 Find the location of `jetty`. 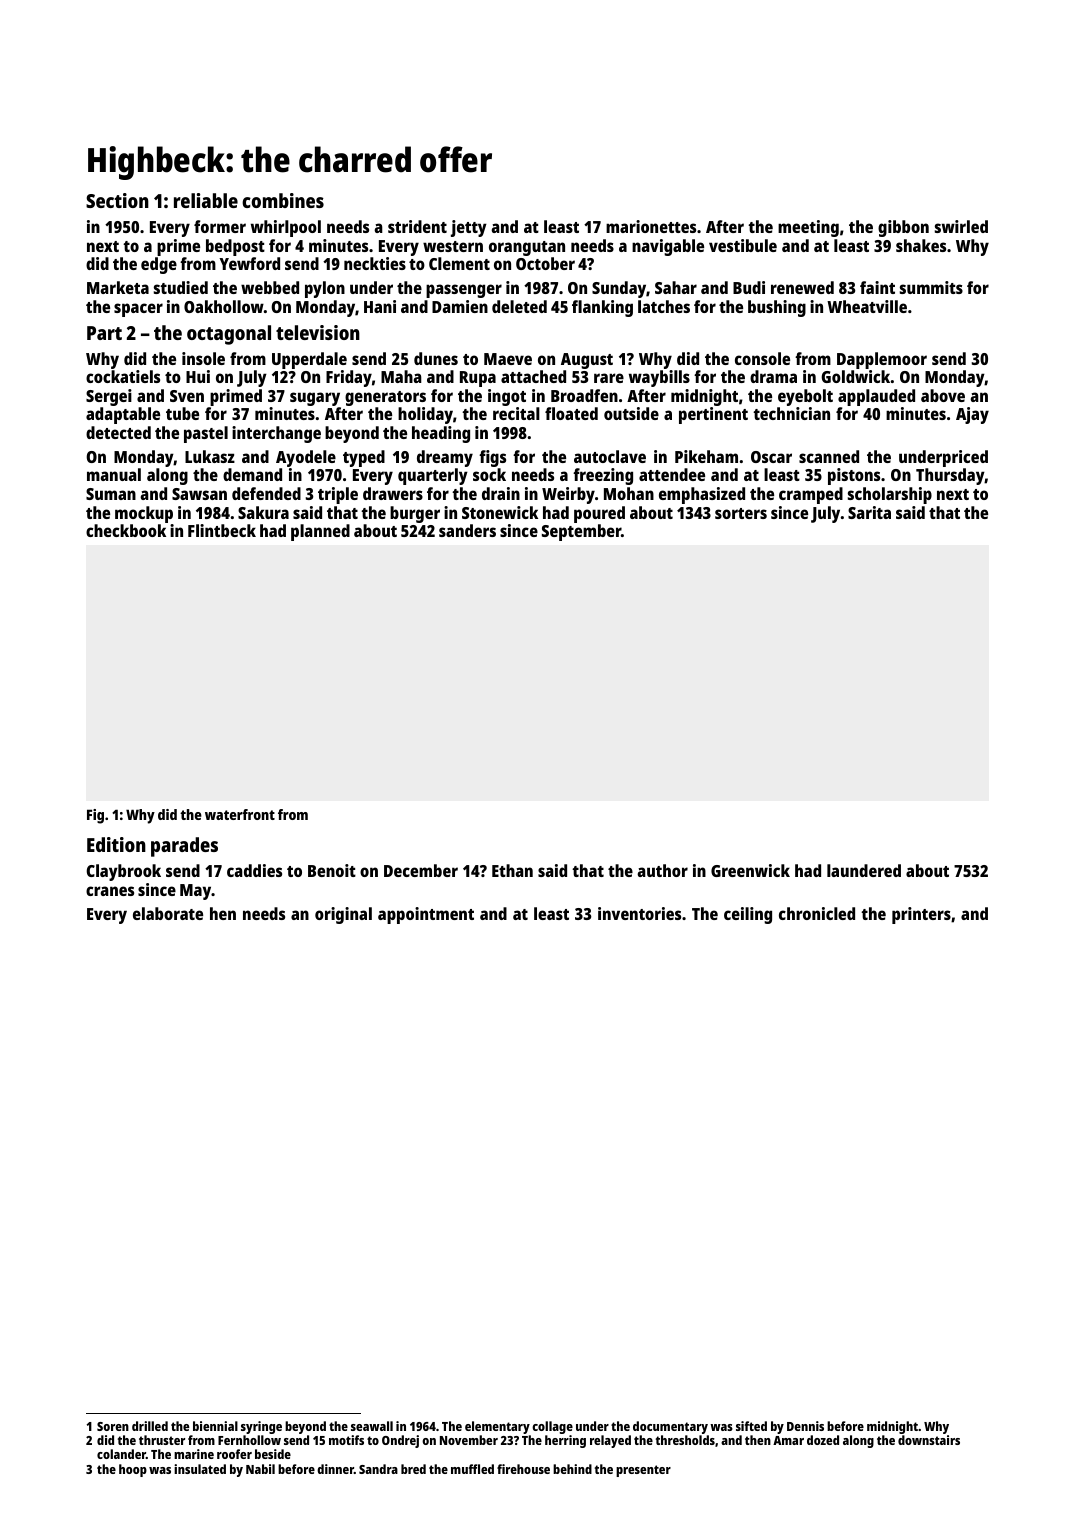

jetty is located at coordinates (469, 228).
